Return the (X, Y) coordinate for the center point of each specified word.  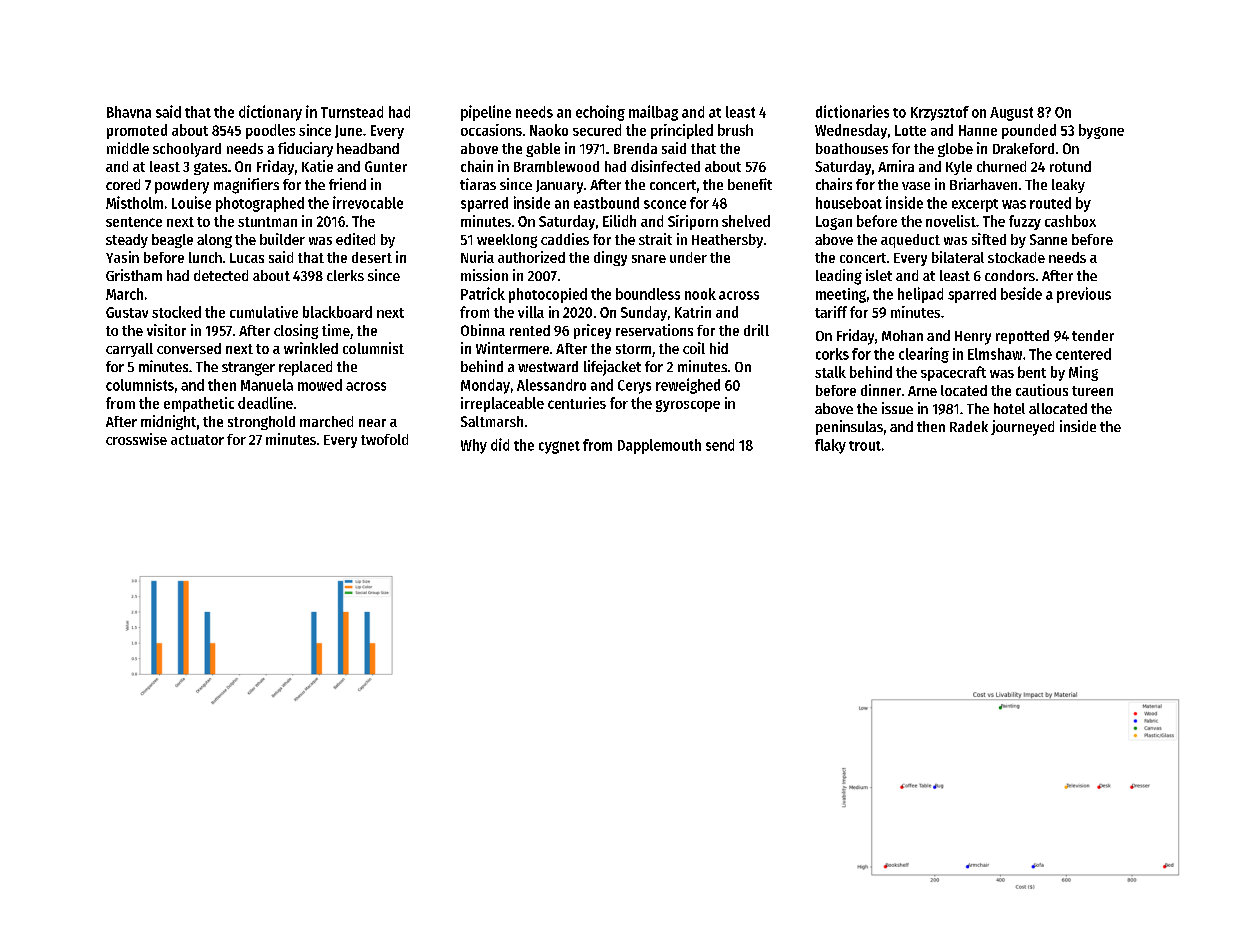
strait (655, 239)
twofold (384, 439)
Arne (922, 391)
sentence (134, 222)
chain (477, 166)
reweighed (688, 386)
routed (1050, 203)
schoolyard (187, 150)
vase (916, 186)
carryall (129, 350)
